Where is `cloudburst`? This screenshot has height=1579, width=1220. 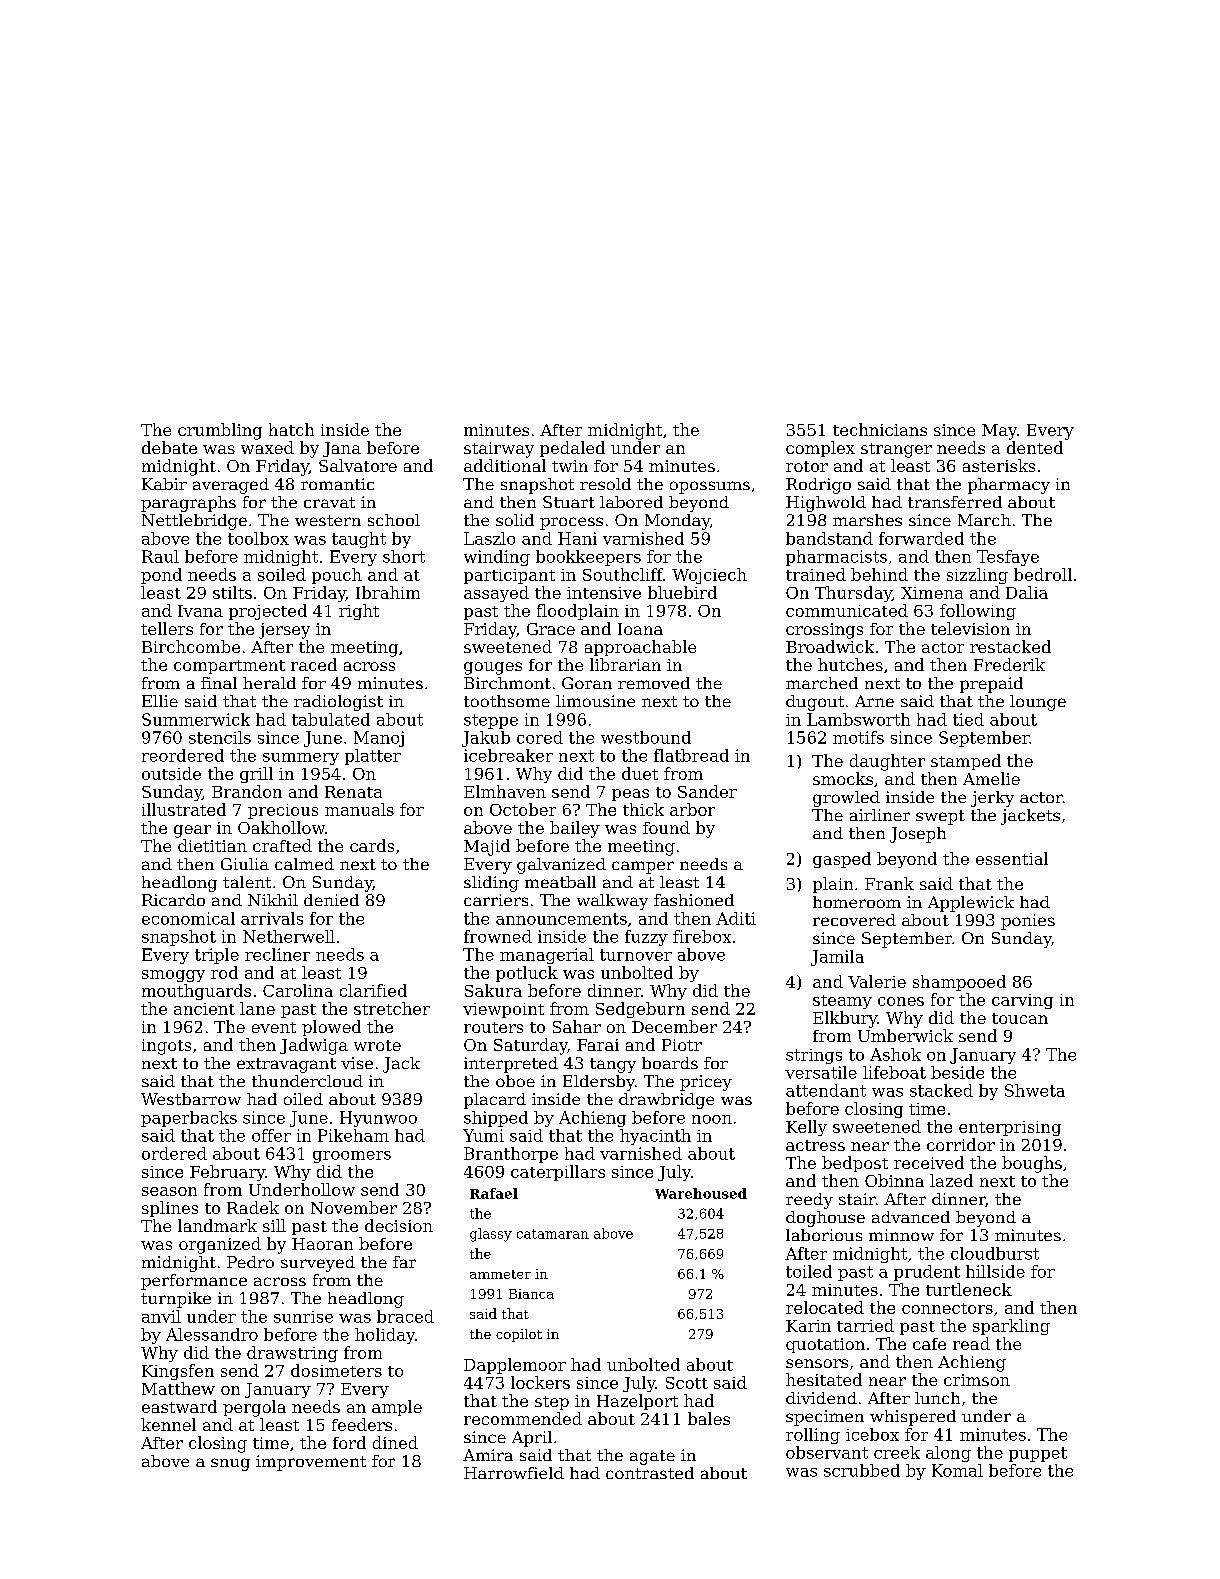 cloudburst is located at coordinates (995, 1253).
